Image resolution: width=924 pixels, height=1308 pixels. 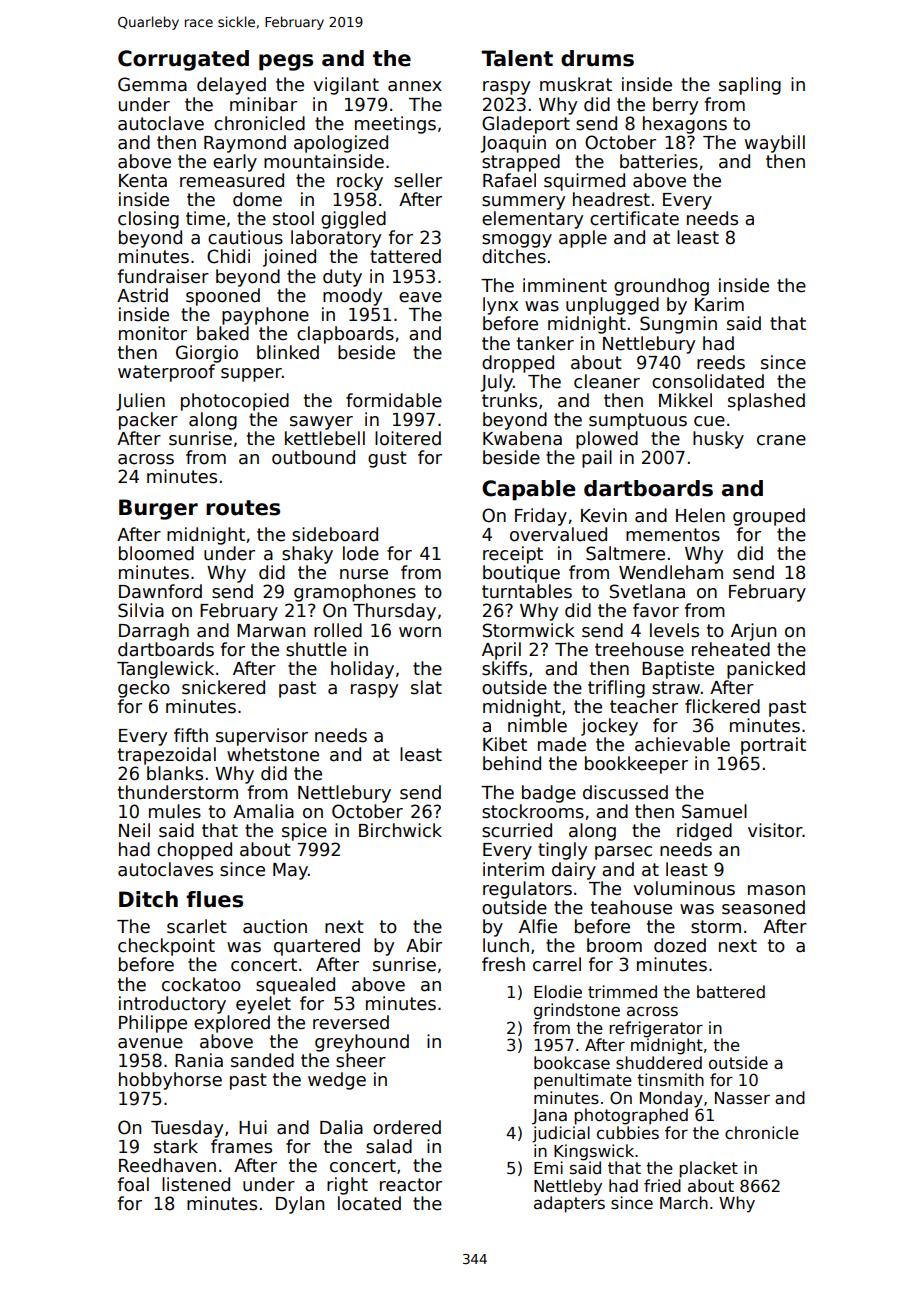 What do you see at coordinates (527, 591) in the image?
I see `turntables` at bounding box center [527, 591].
